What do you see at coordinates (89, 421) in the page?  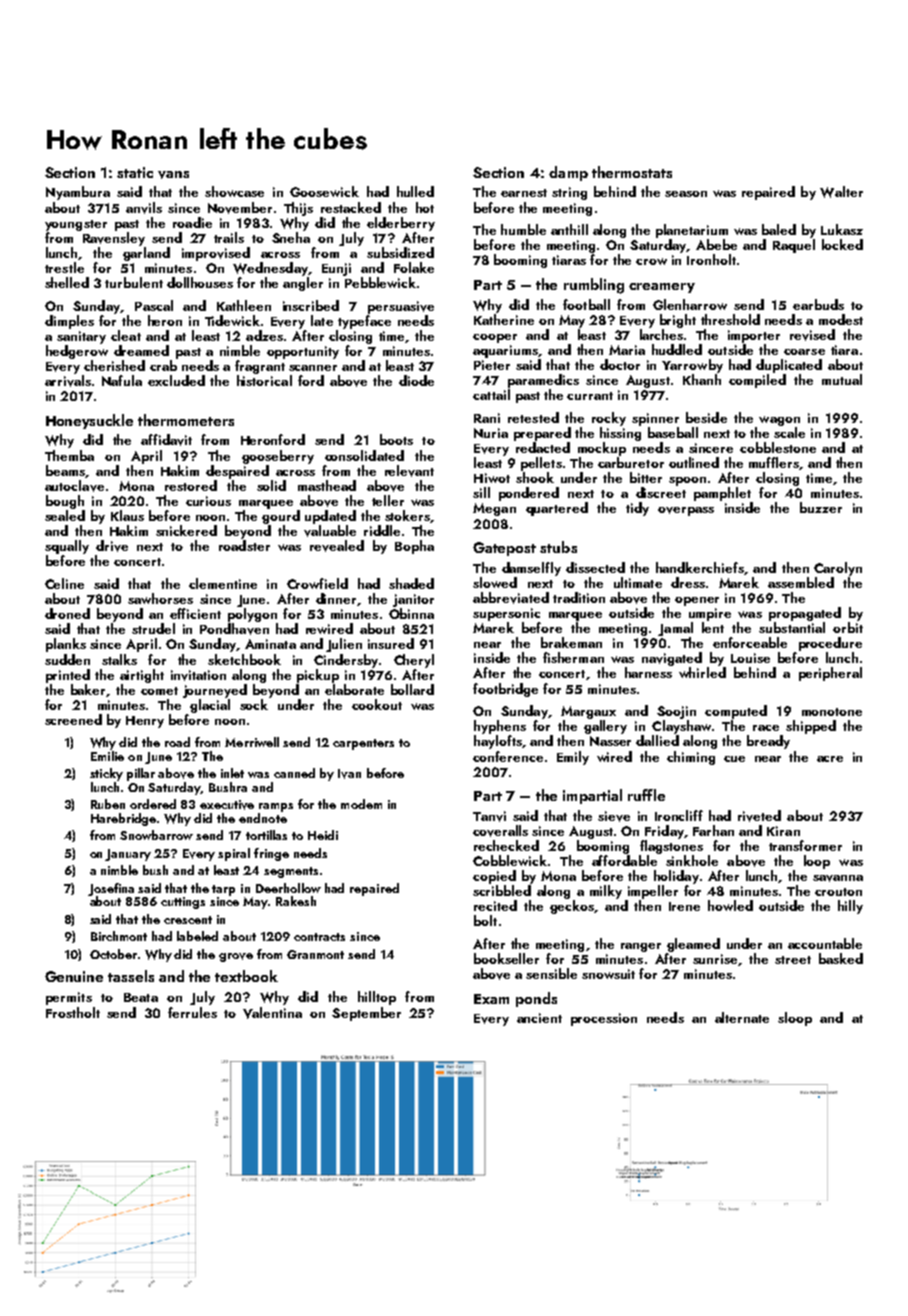 I see `Honeysuckle` at bounding box center [89, 421].
